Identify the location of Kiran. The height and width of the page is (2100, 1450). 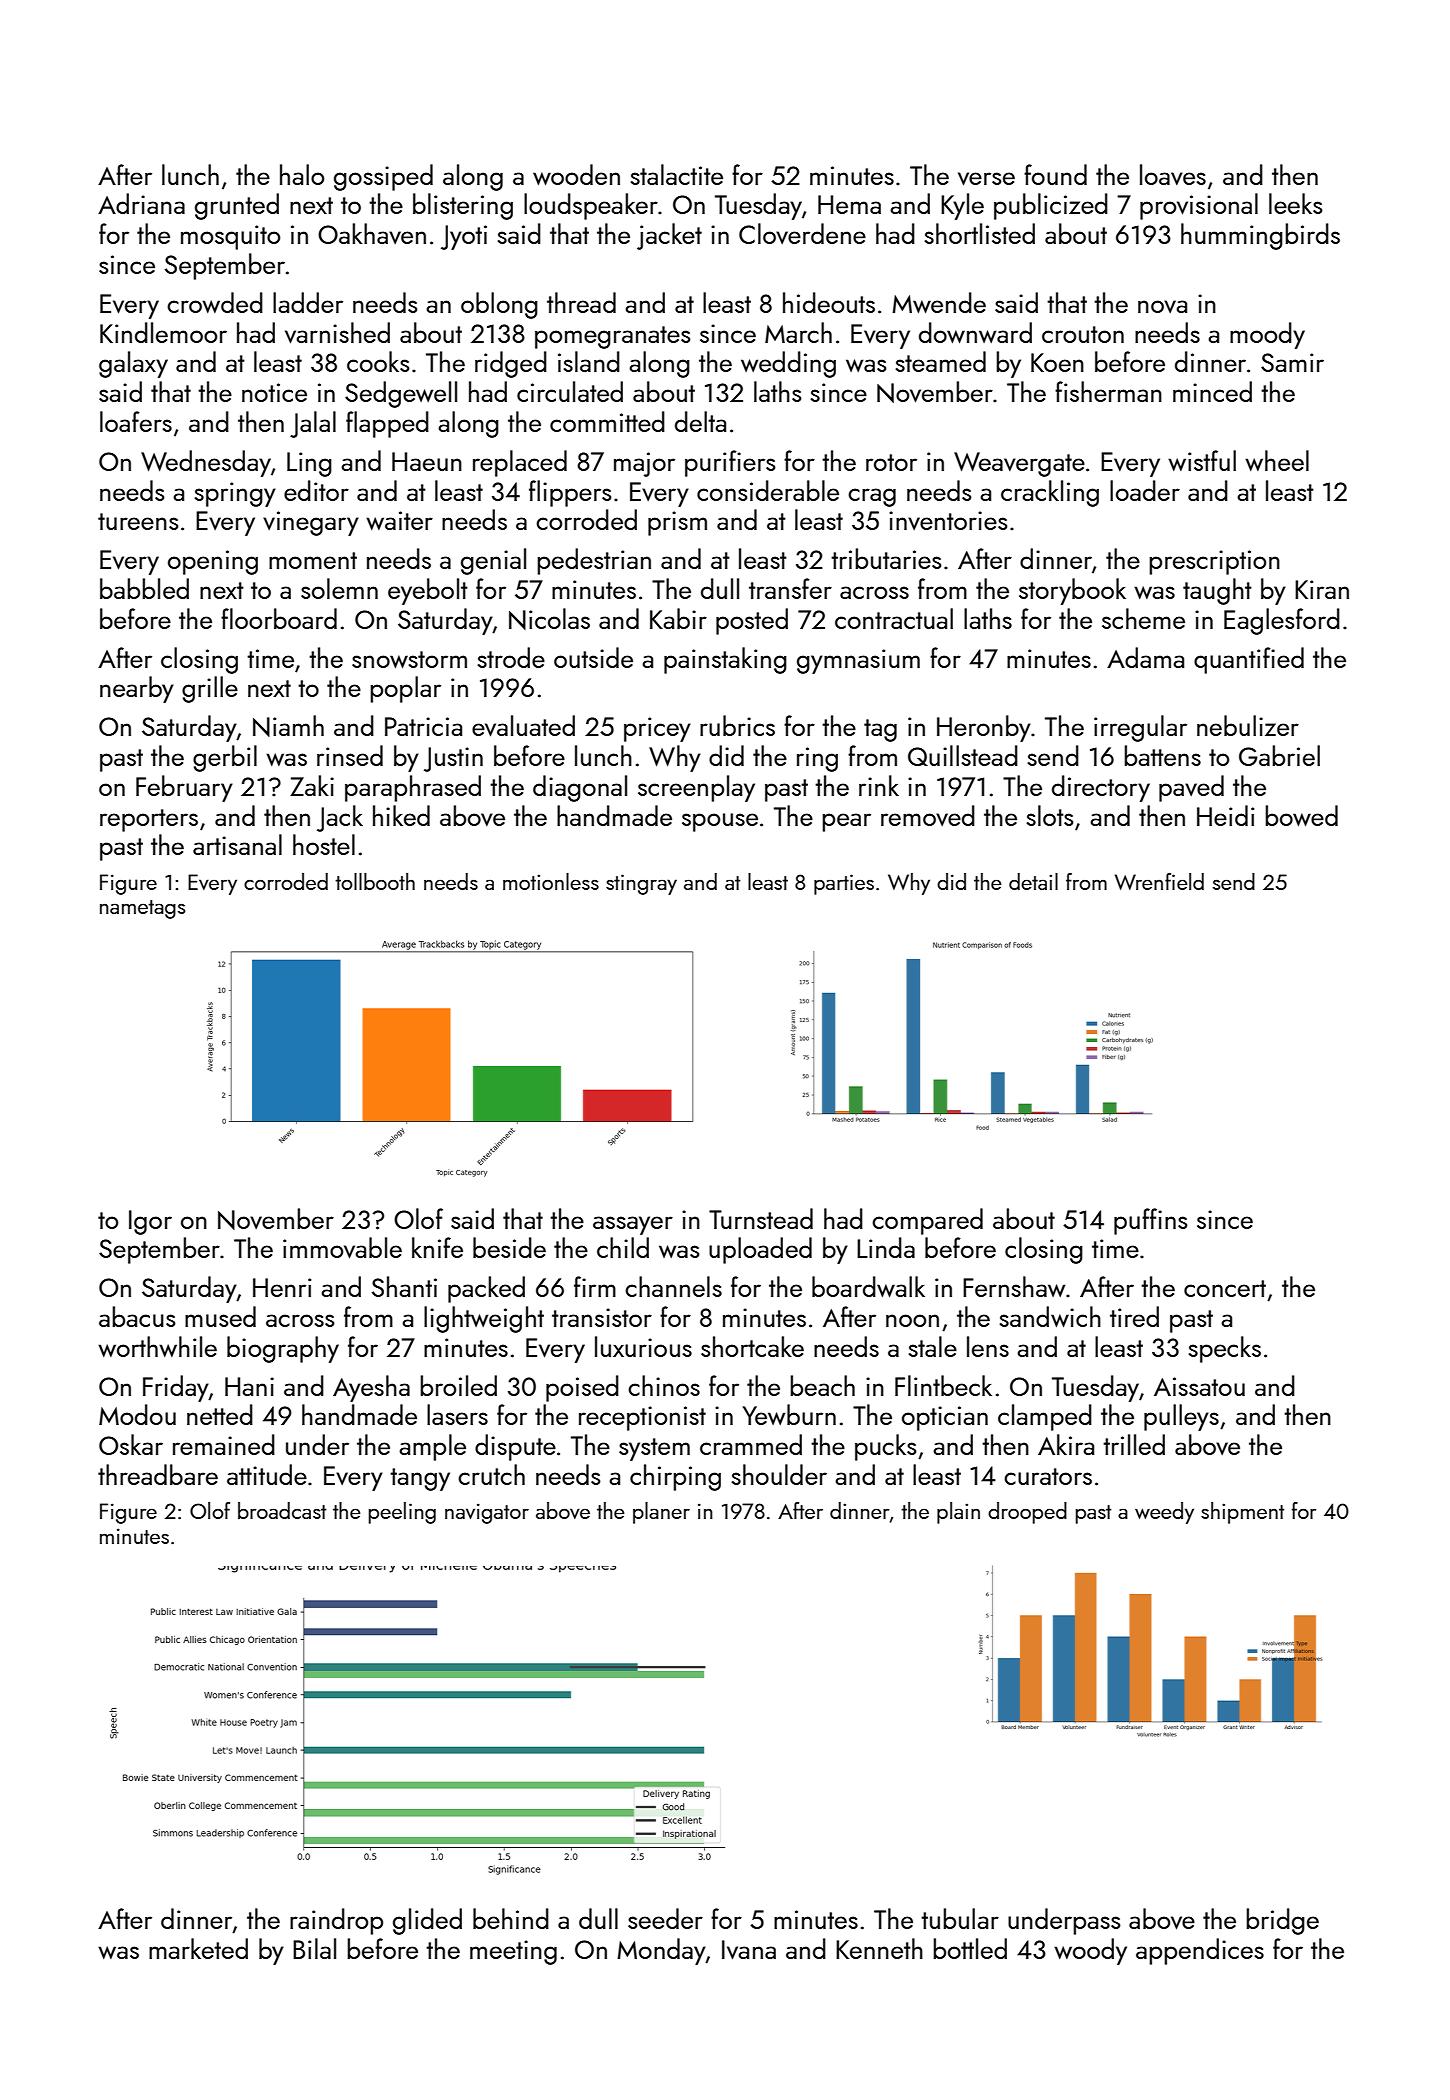
(1322, 589).
